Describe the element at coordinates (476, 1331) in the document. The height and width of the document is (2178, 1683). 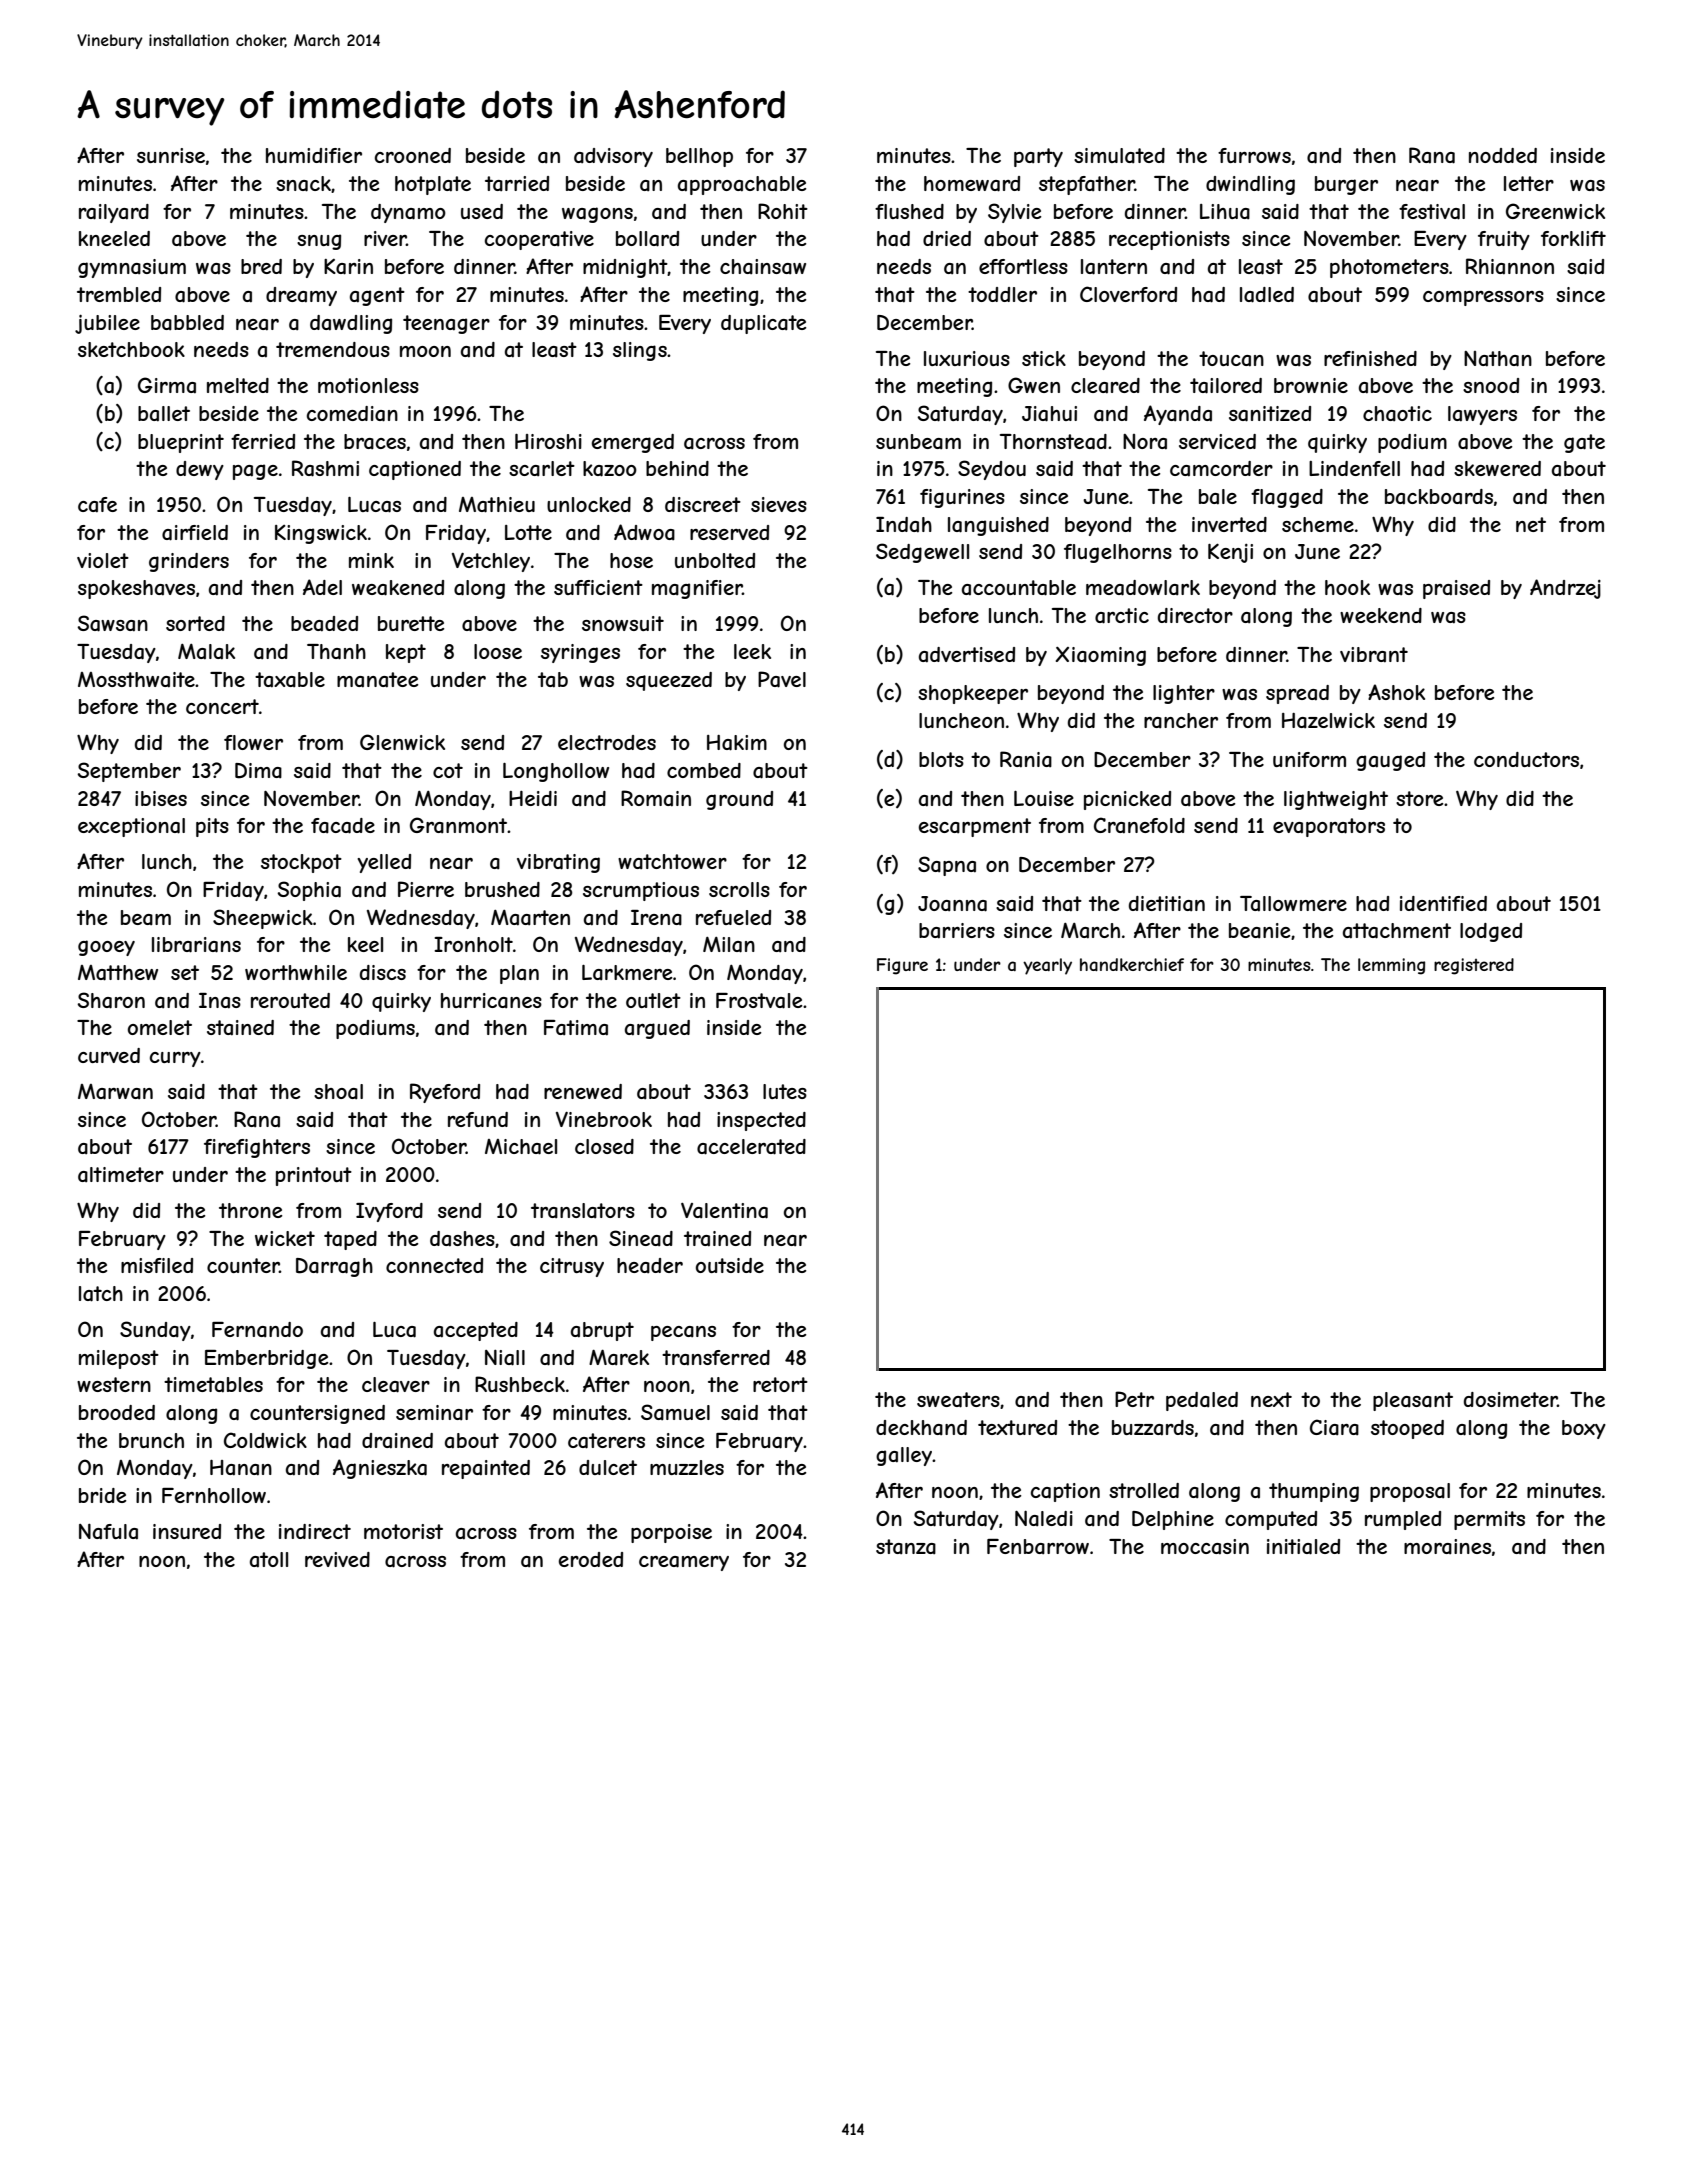
I see `accepted` at that location.
